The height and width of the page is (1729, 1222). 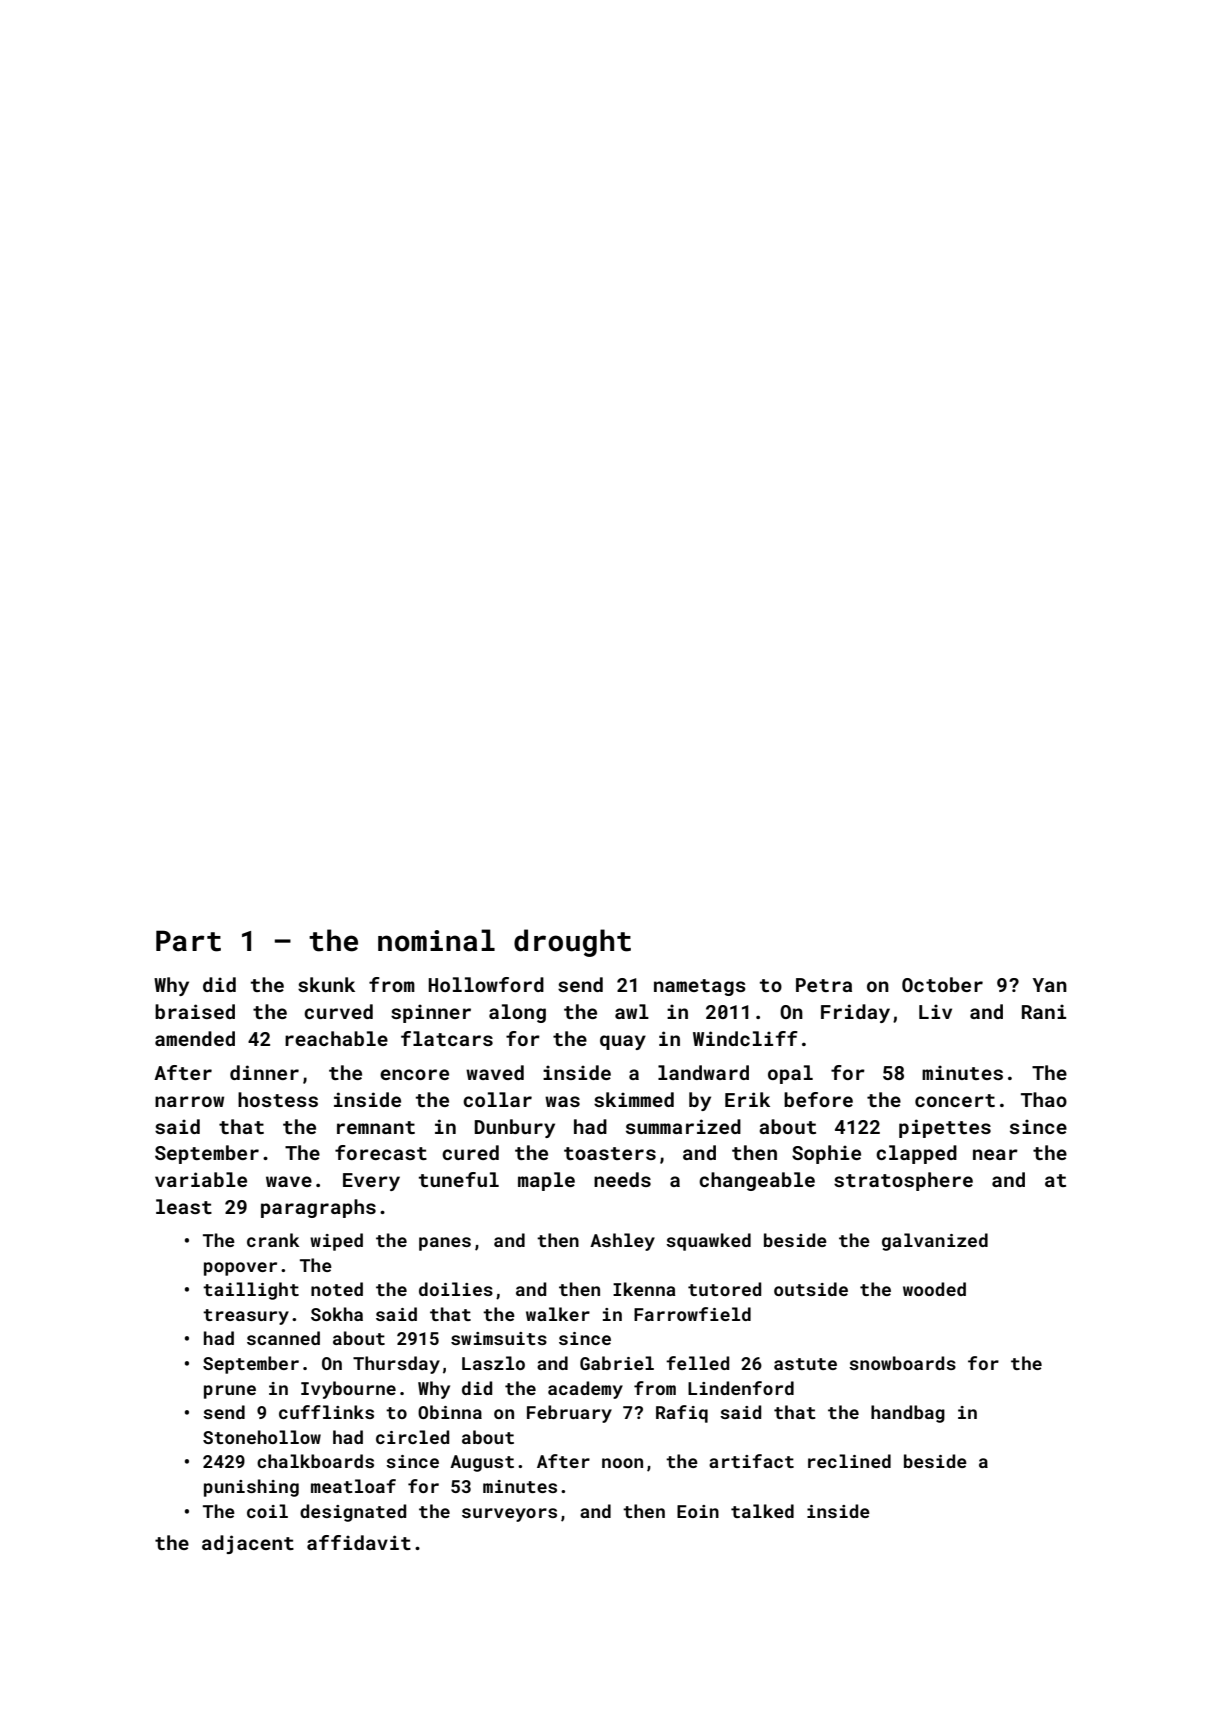 I want to click on August, so click(x=482, y=1463).
